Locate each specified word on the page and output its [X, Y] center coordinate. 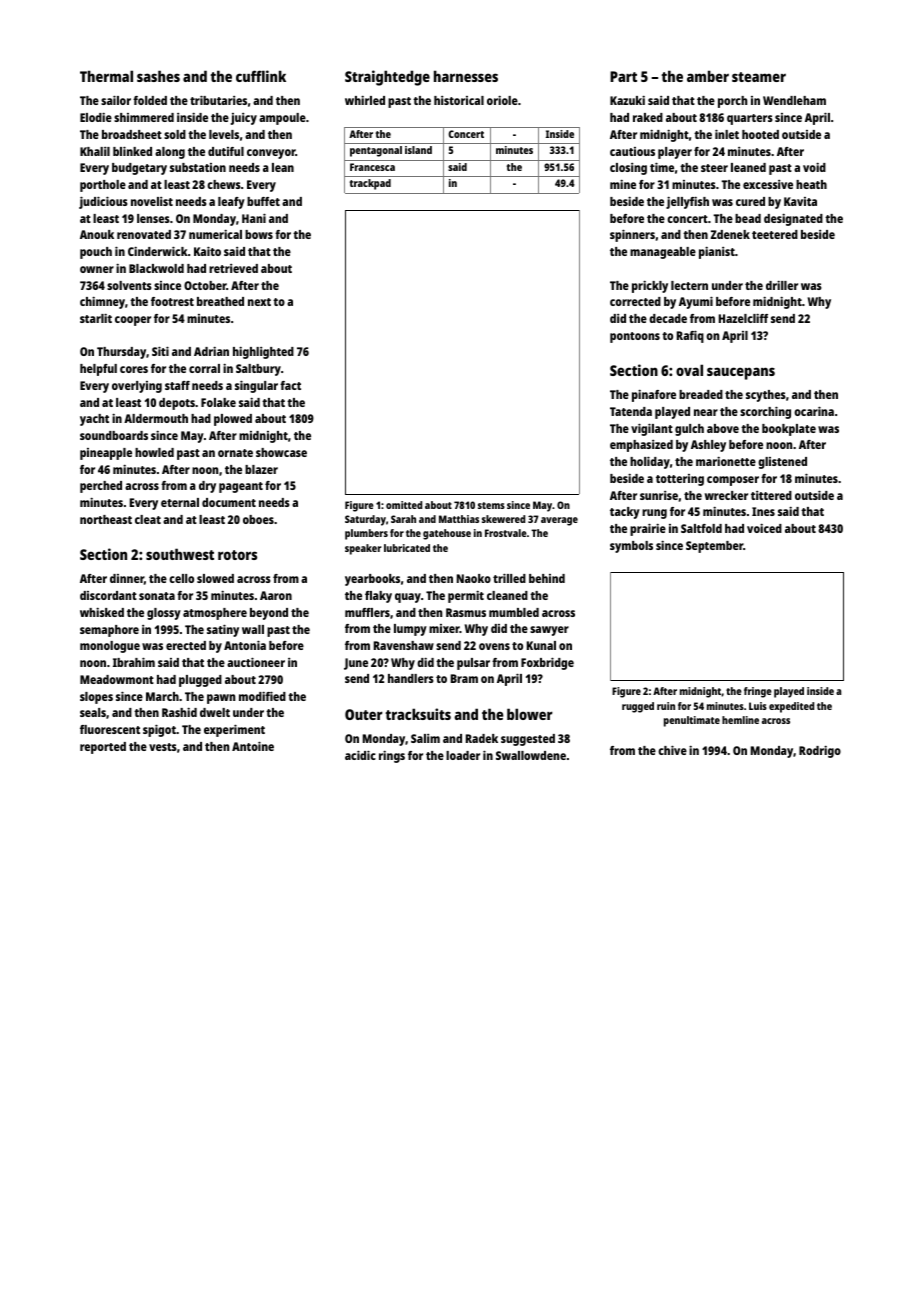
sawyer [549, 631]
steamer [759, 77]
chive [672, 750]
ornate [235, 453]
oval [689, 370]
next [259, 302]
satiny [223, 630]
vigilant [652, 429]
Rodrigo [820, 751]
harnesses [466, 76]
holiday [650, 462]
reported [103, 748]
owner [97, 269]
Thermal [106, 76]
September [714, 547]
